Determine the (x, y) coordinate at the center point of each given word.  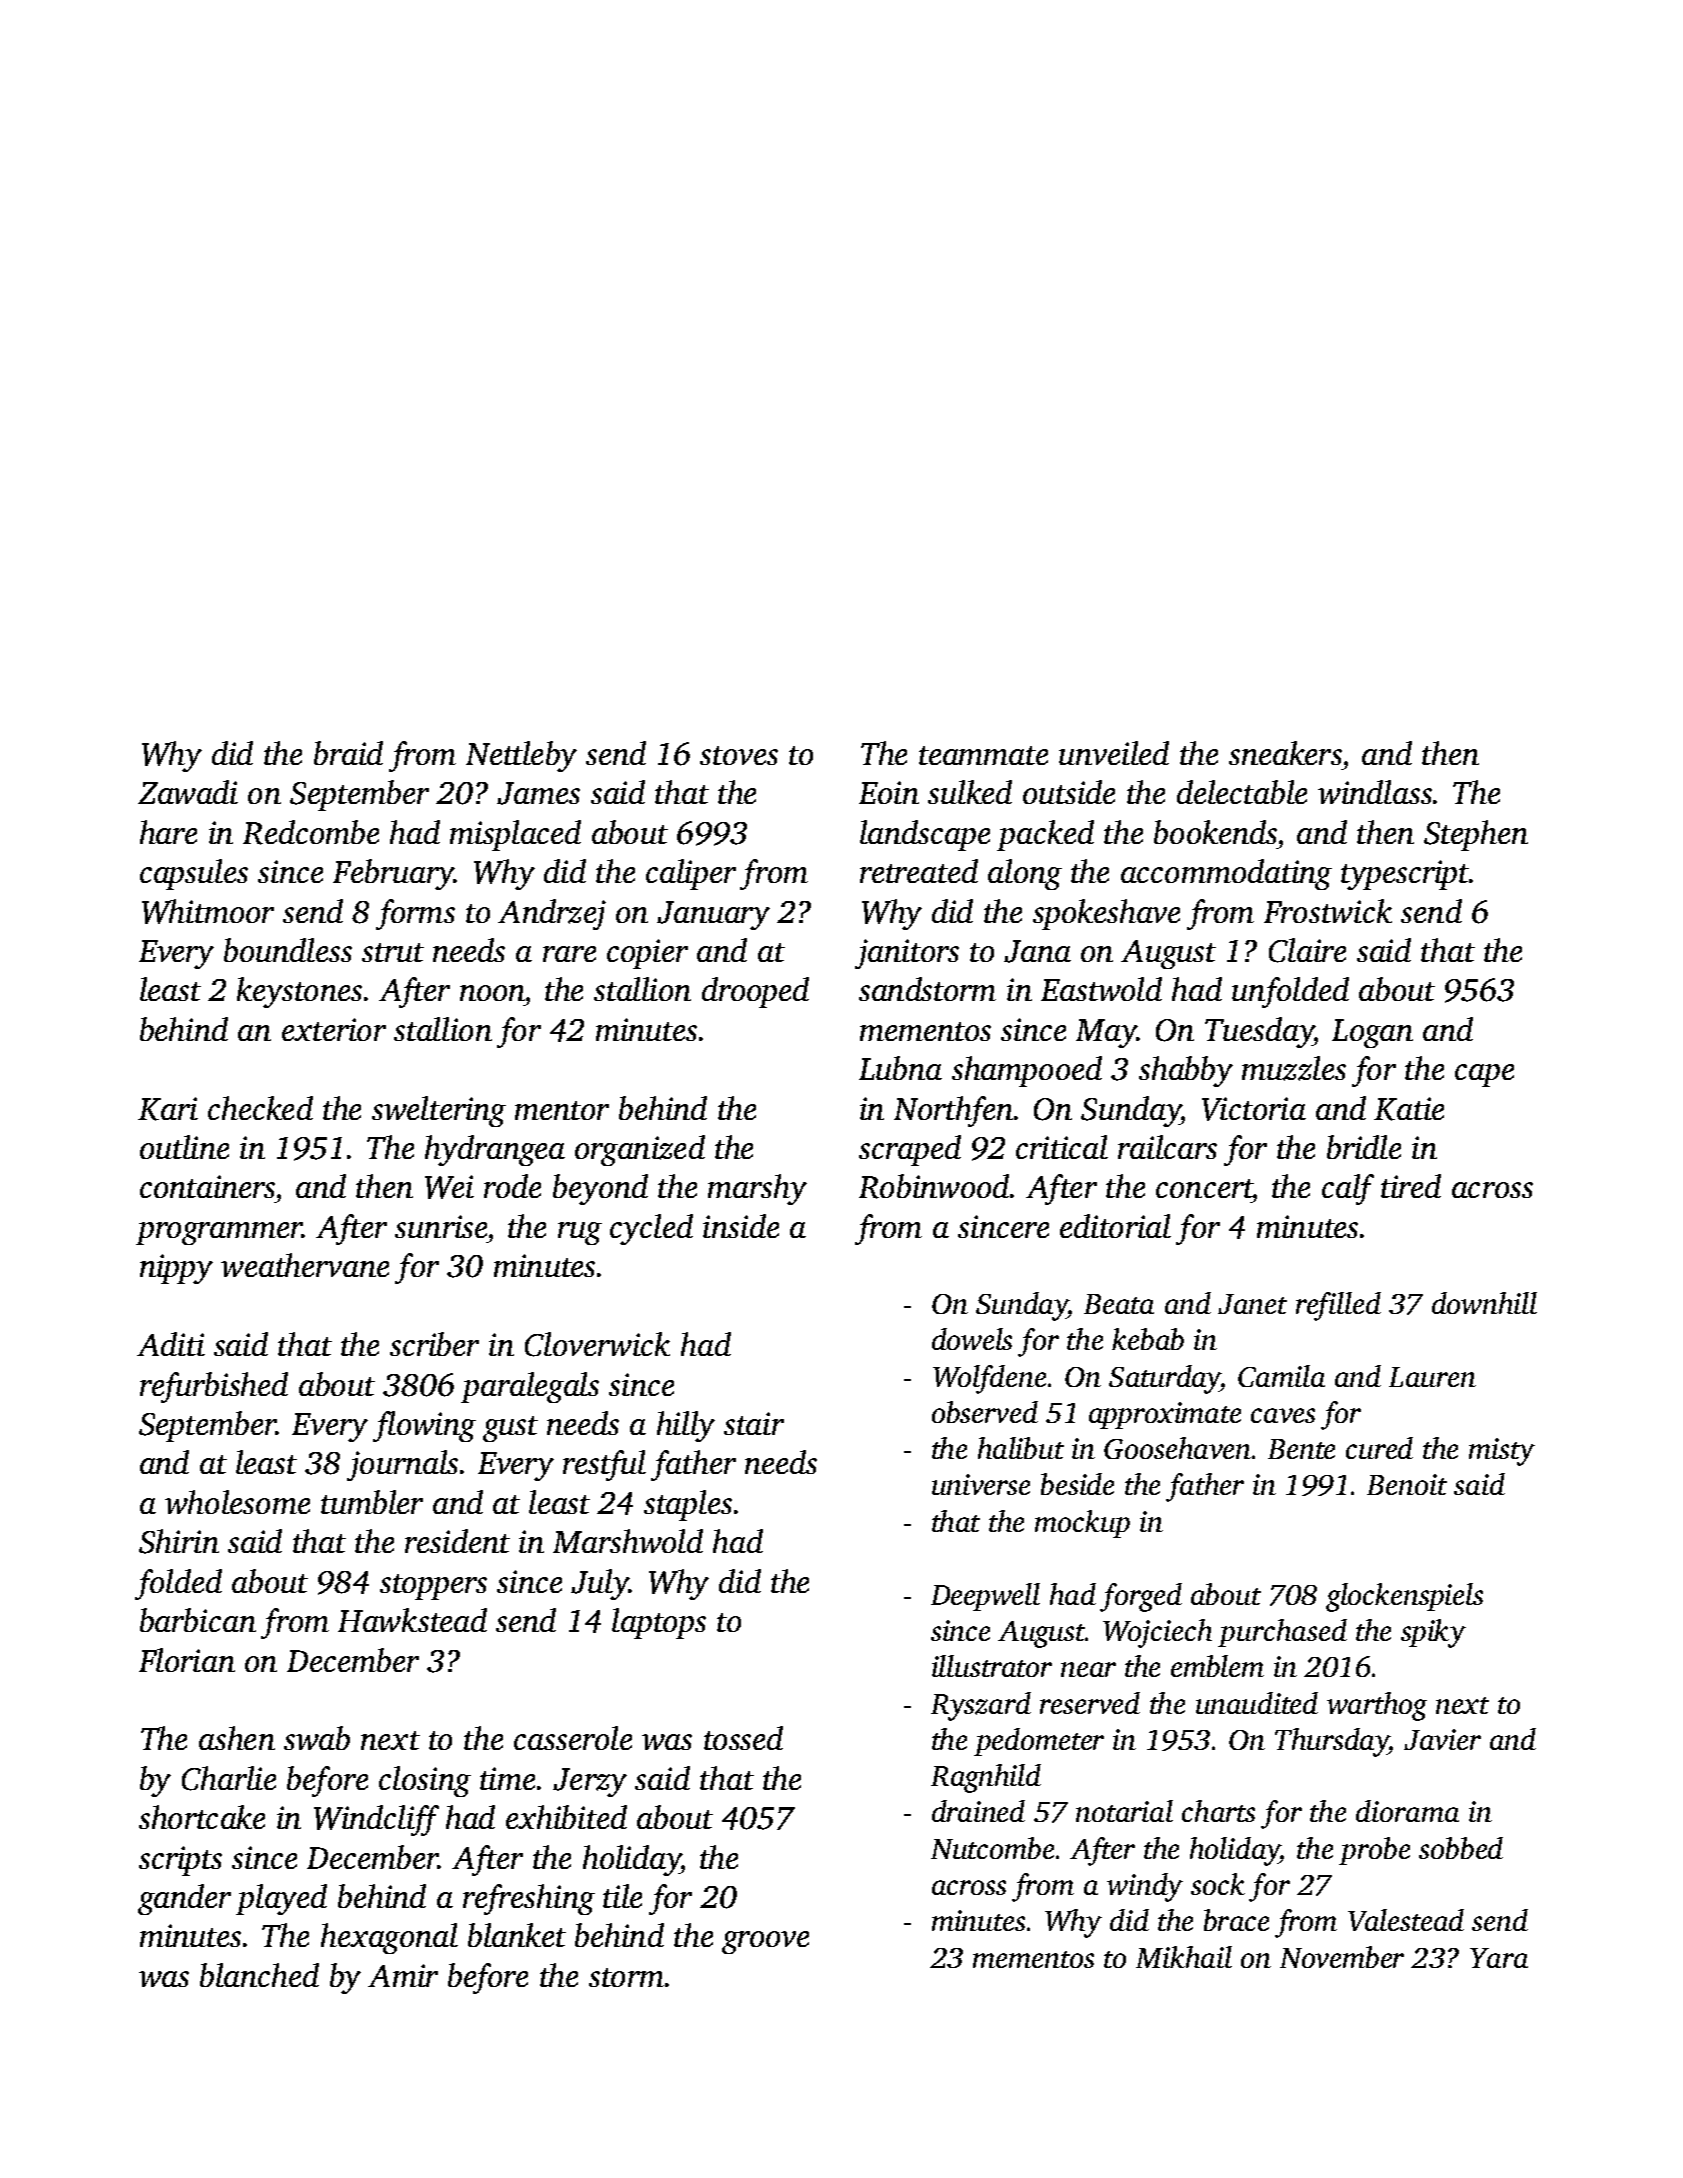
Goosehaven (1177, 1448)
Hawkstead (412, 1620)
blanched (259, 1975)
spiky (1433, 1633)
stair (754, 1423)
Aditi (171, 1344)
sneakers (1285, 753)
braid (348, 753)
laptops (659, 1623)
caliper (691, 874)
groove (765, 1942)
